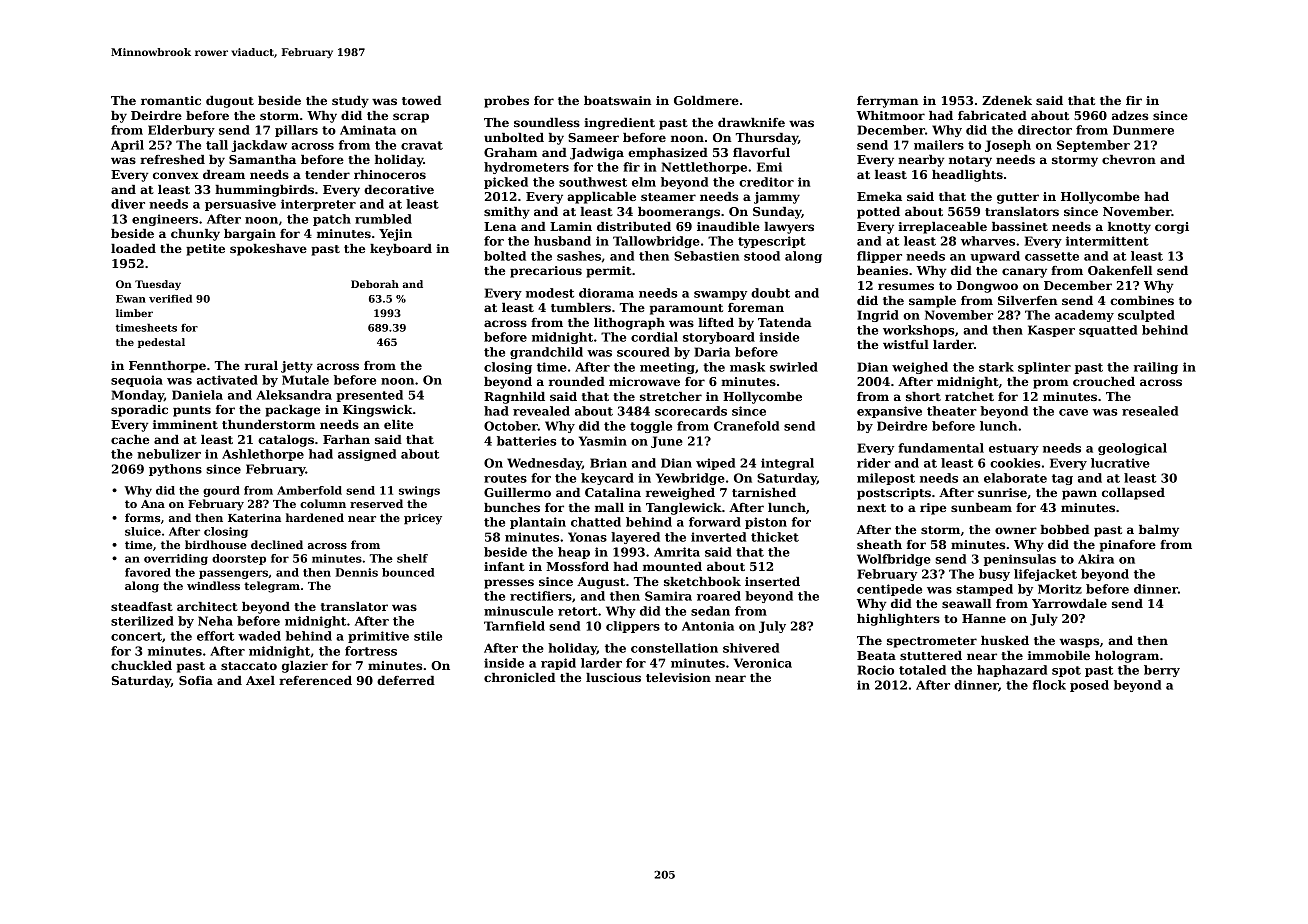 This document has width=1308, height=924. What do you see at coordinates (296, 131) in the document?
I see `pillars` at bounding box center [296, 131].
